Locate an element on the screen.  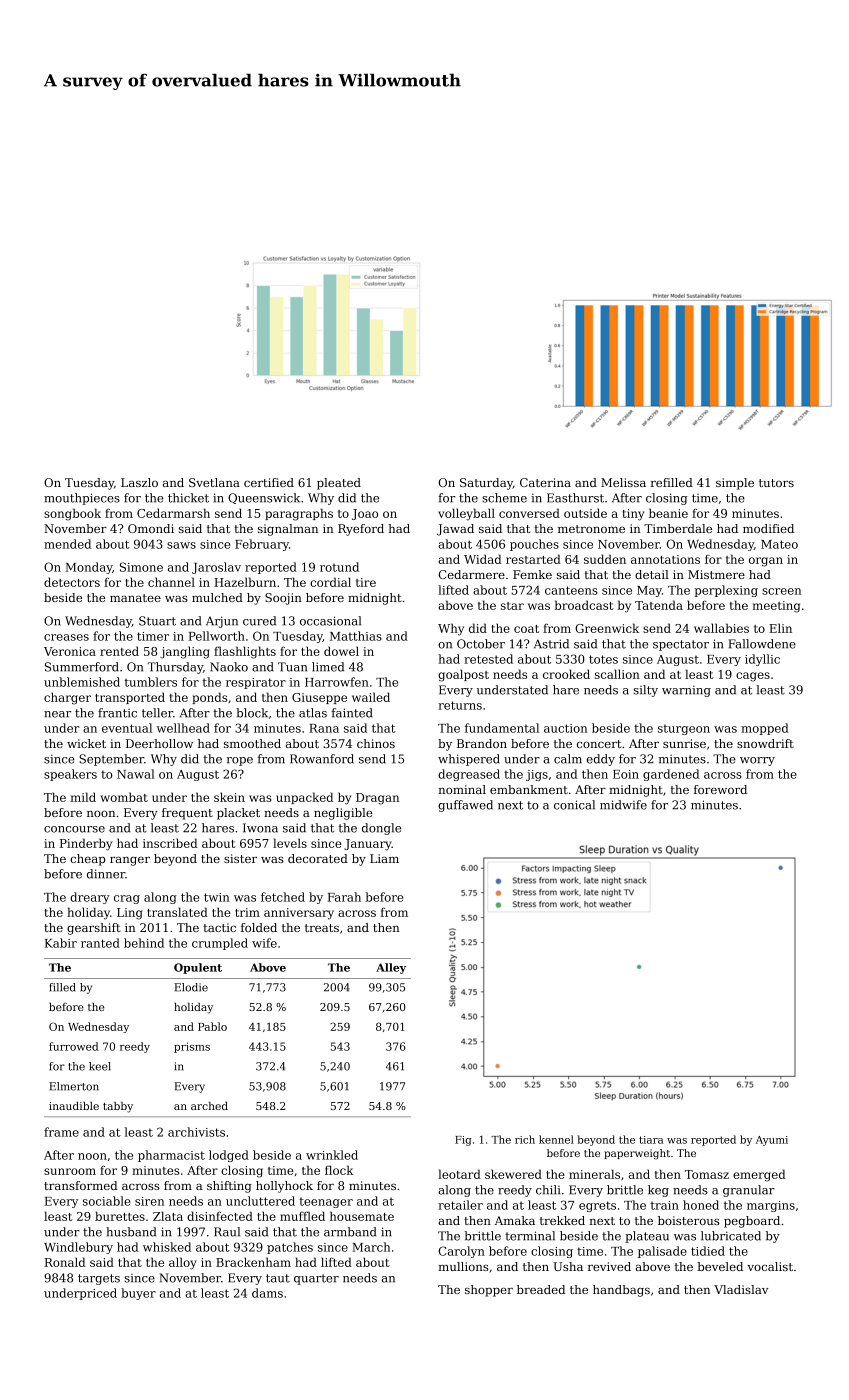
dams is located at coordinates (267, 1293).
